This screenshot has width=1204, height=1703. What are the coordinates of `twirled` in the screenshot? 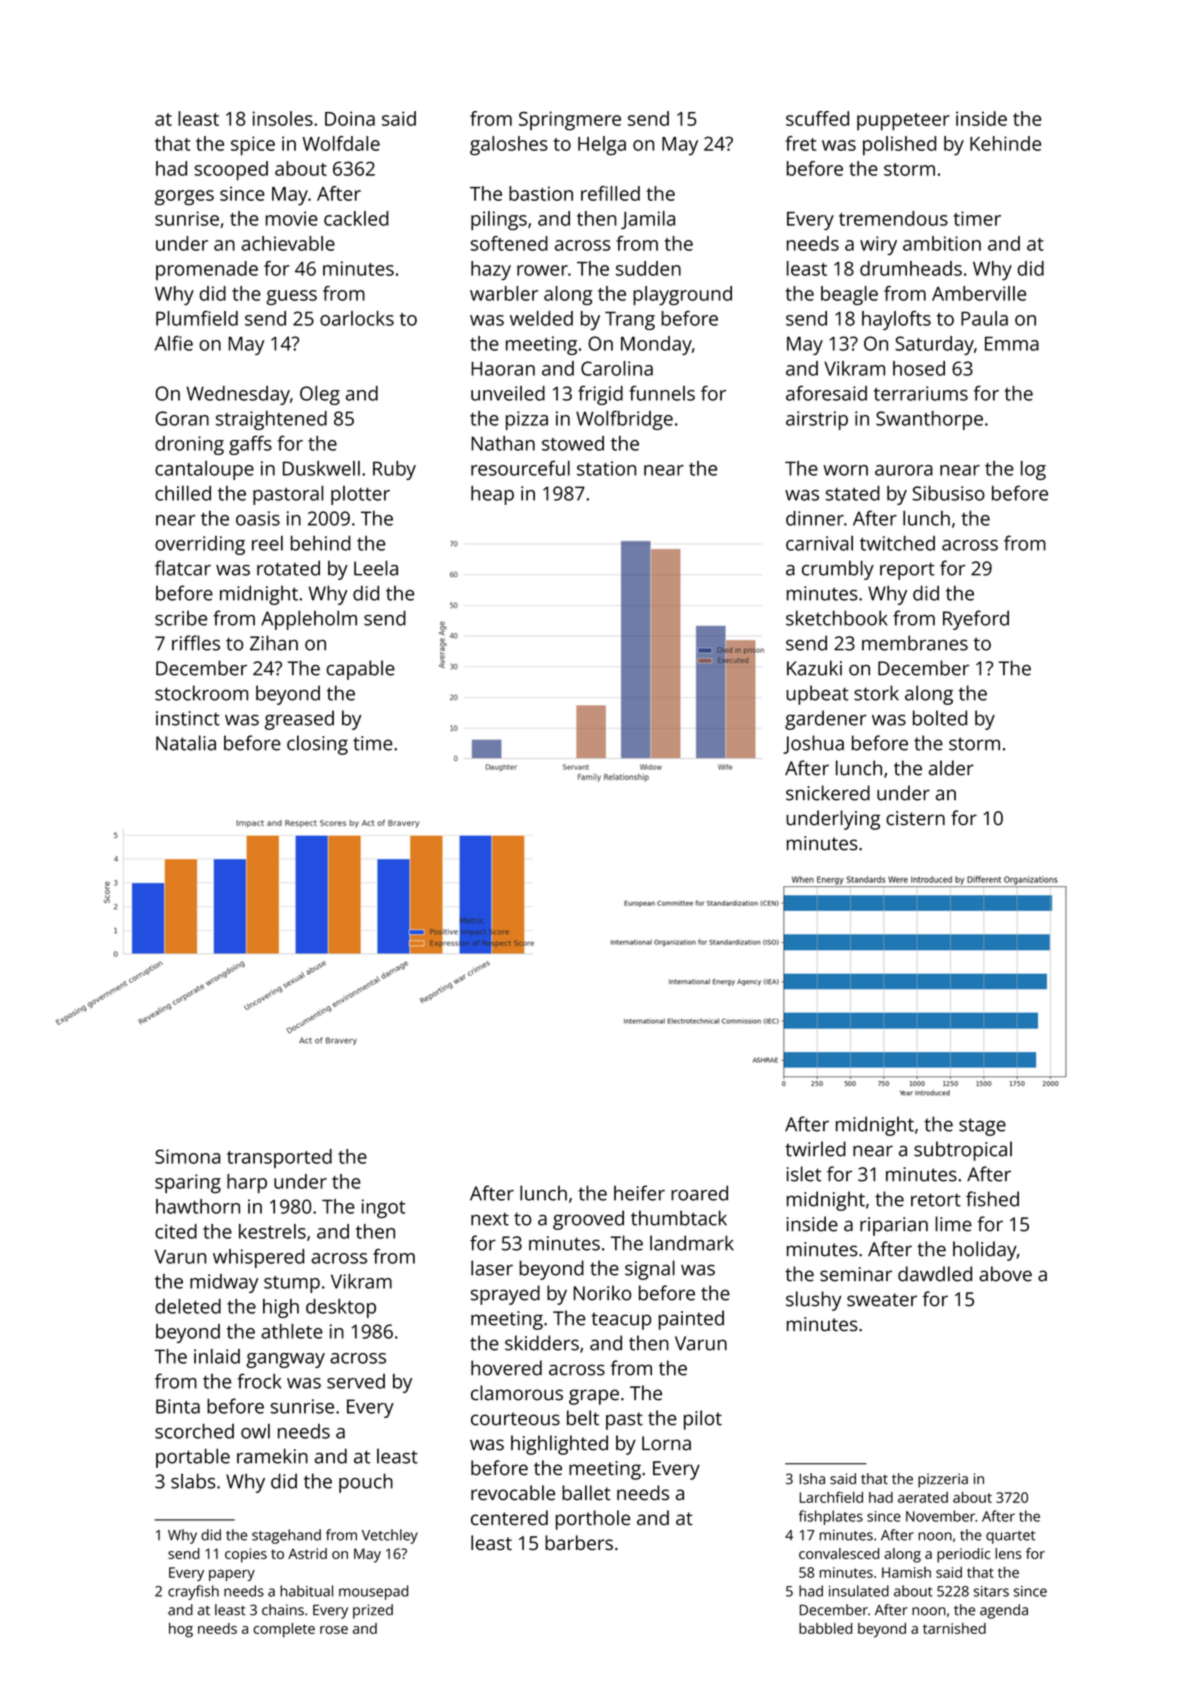 It's located at (815, 1149).
